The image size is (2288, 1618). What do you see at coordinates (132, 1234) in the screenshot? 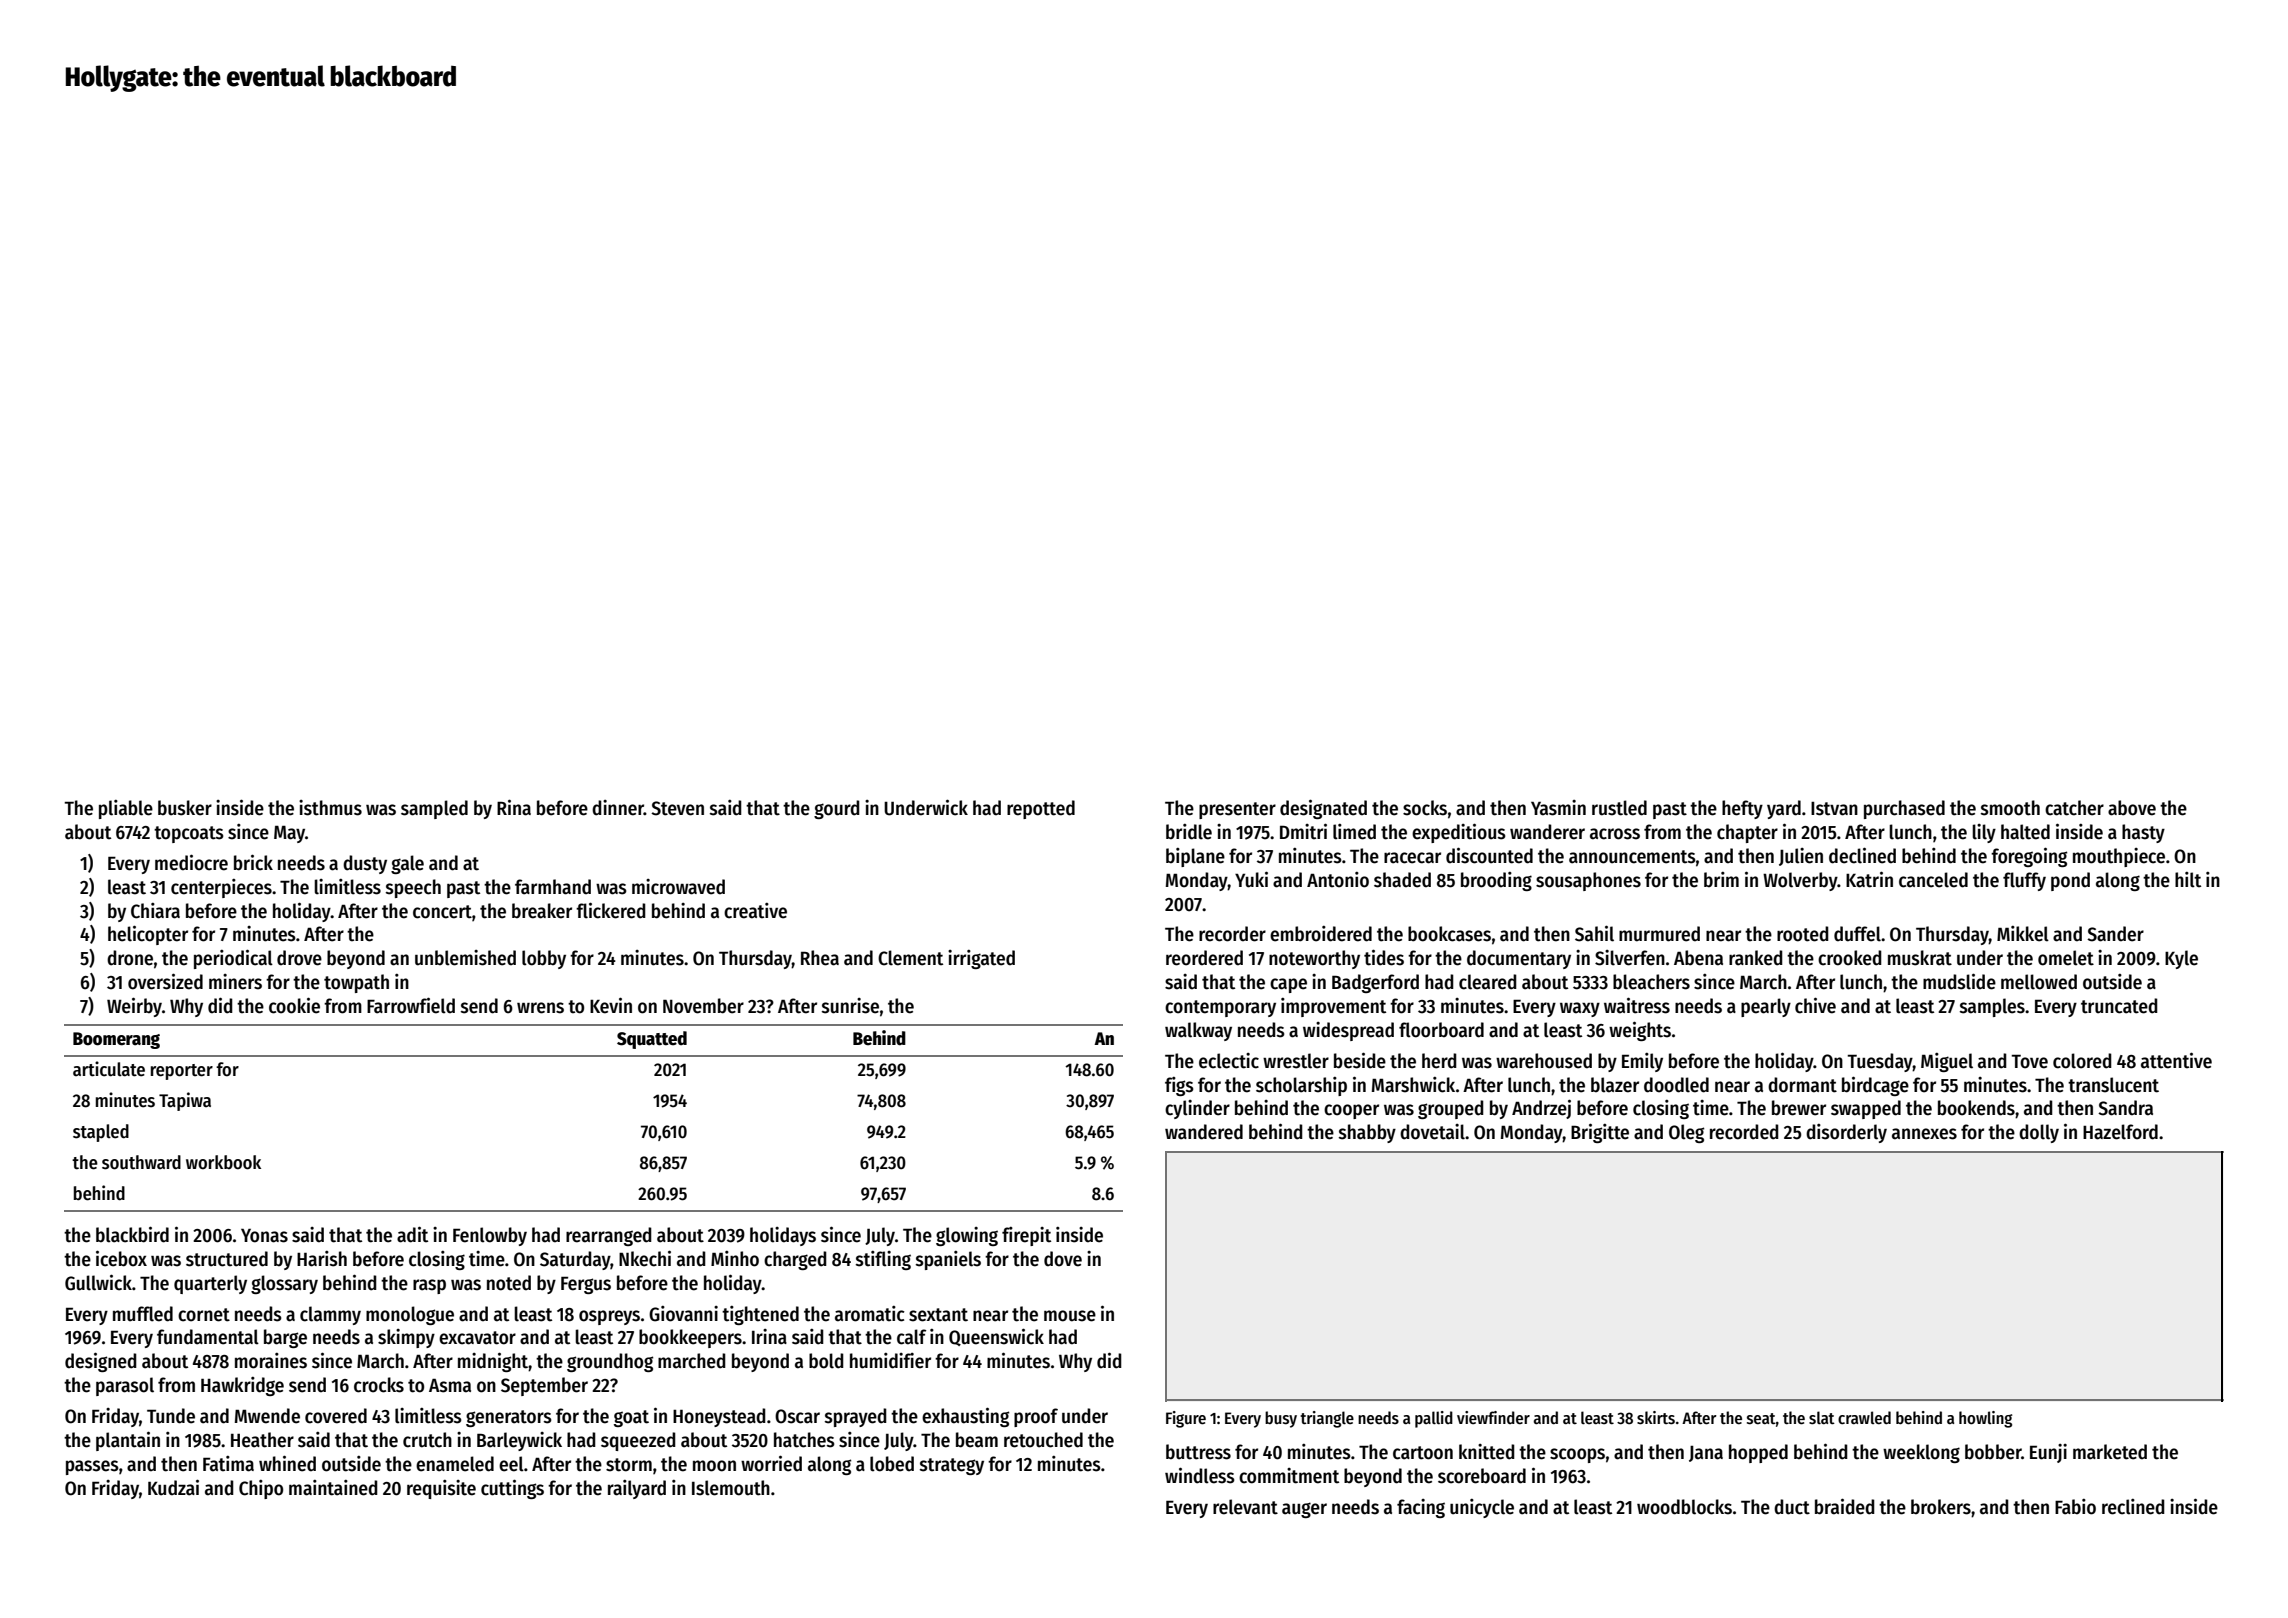
I see `blackbird` at bounding box center [132, 1234].
